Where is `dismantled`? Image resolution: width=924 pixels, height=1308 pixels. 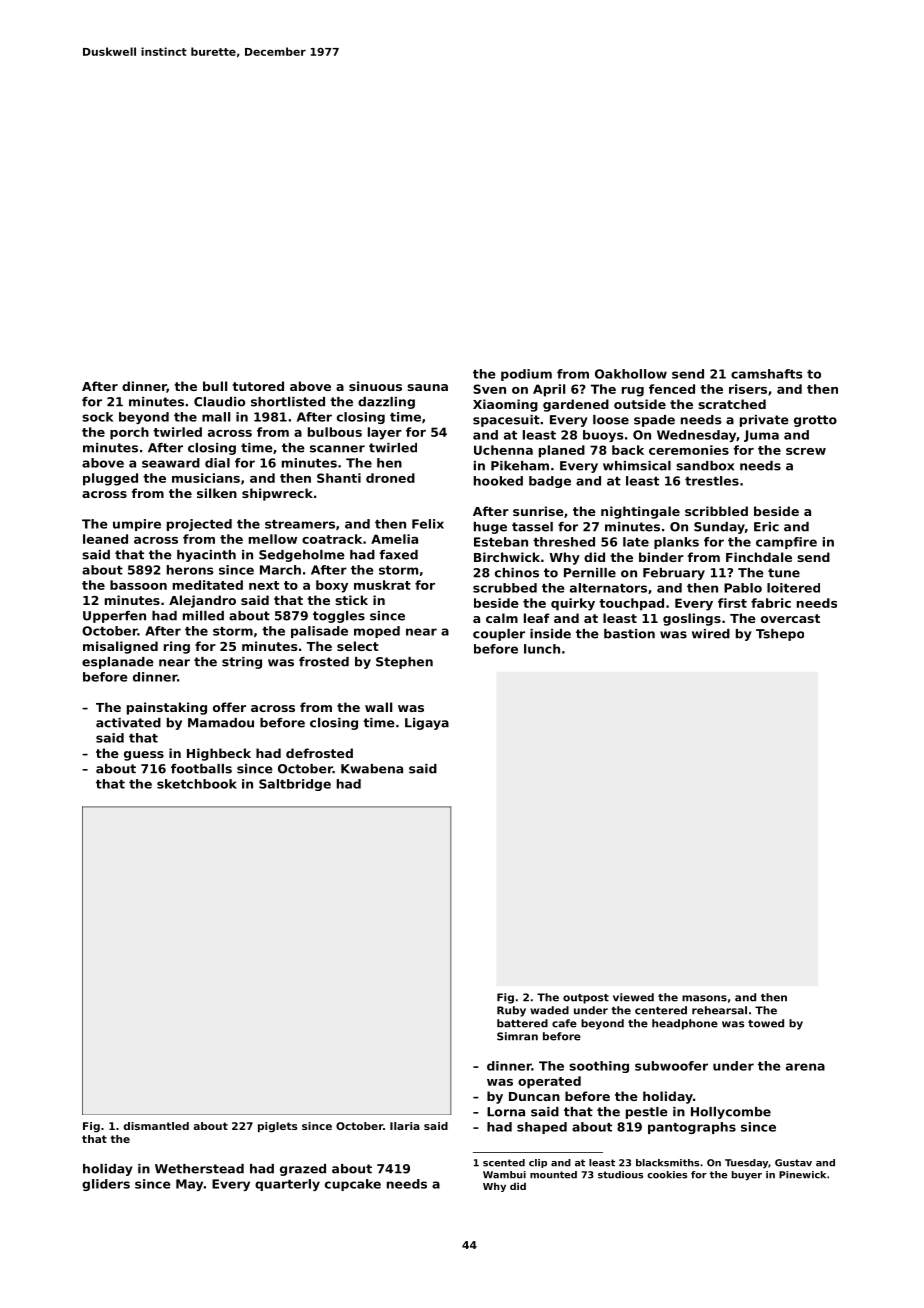 dismantled is located at coordinates (156, 1126).
